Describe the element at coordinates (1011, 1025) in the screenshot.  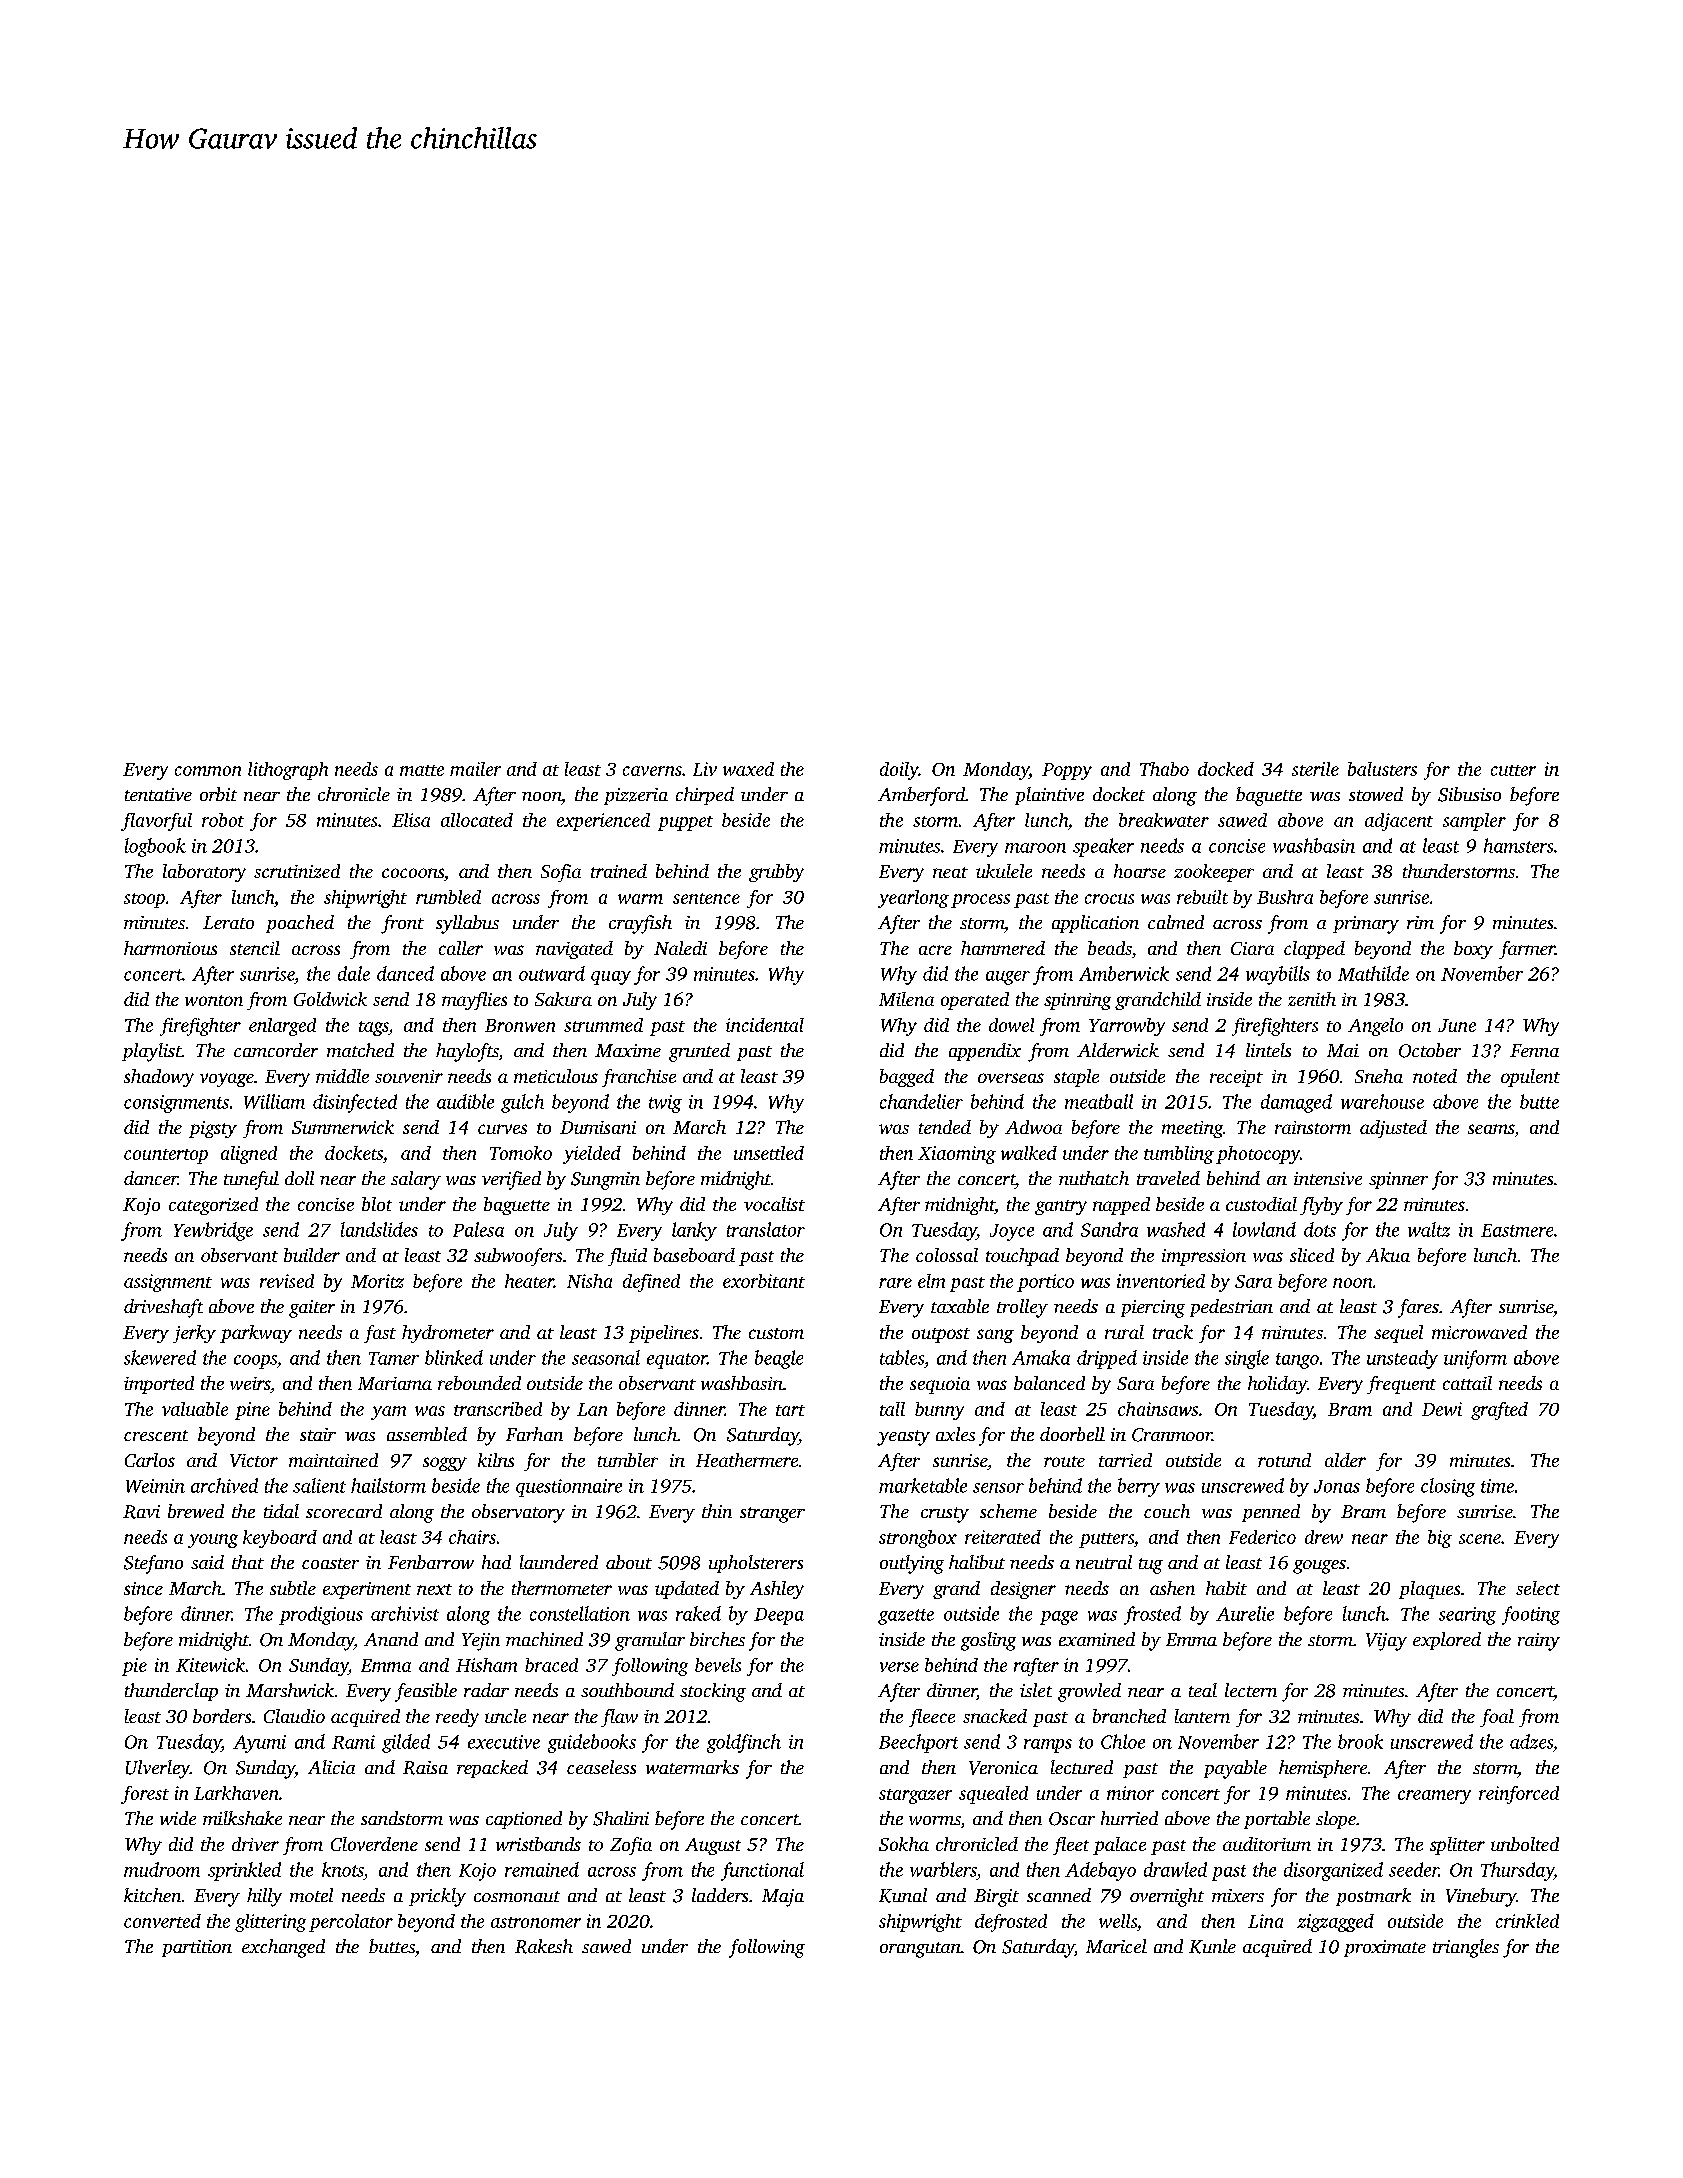
I see `dowel` at that location.
